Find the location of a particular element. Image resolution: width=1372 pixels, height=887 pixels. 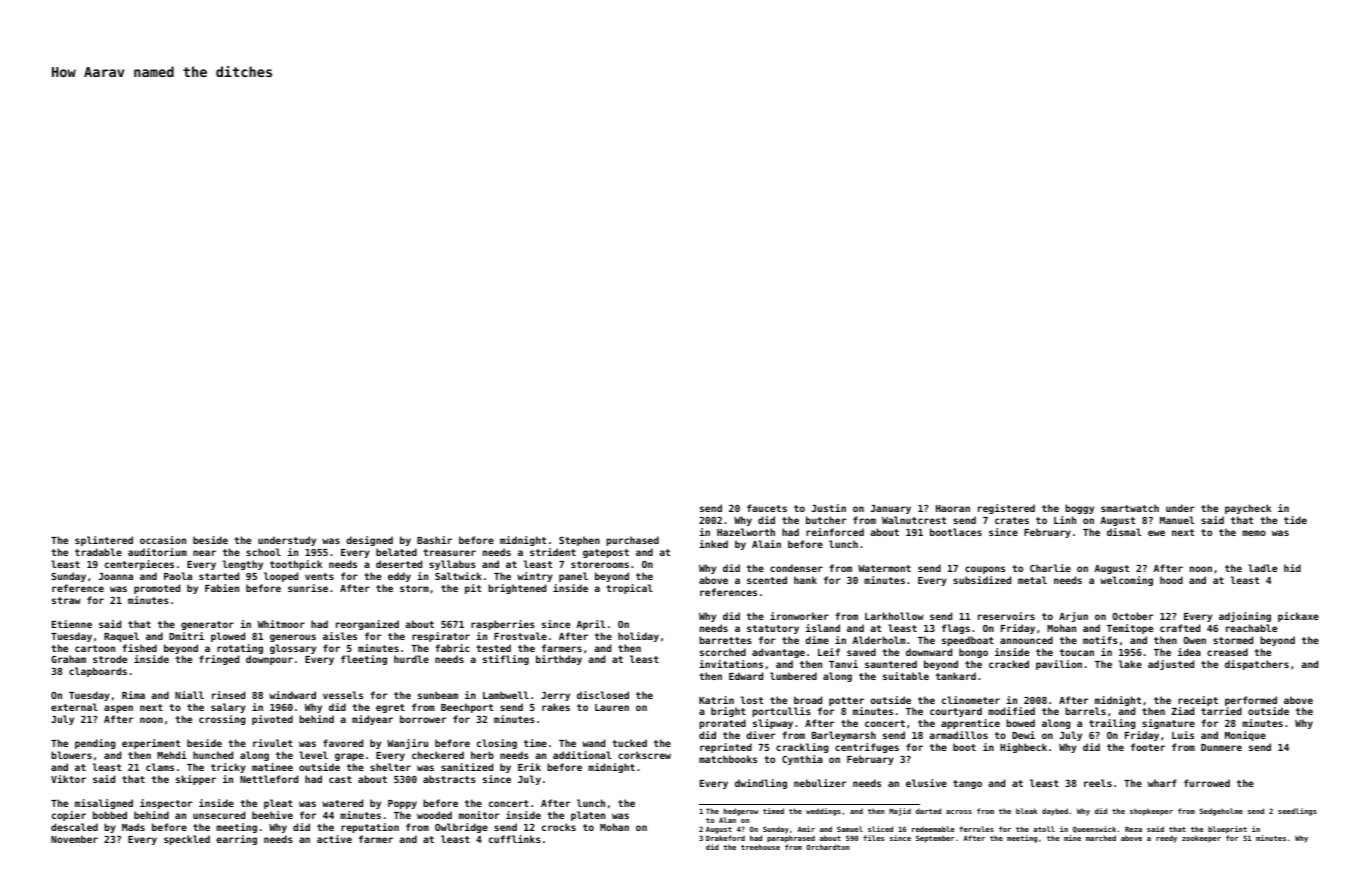

hood is located at coordinates (1171, 580).
